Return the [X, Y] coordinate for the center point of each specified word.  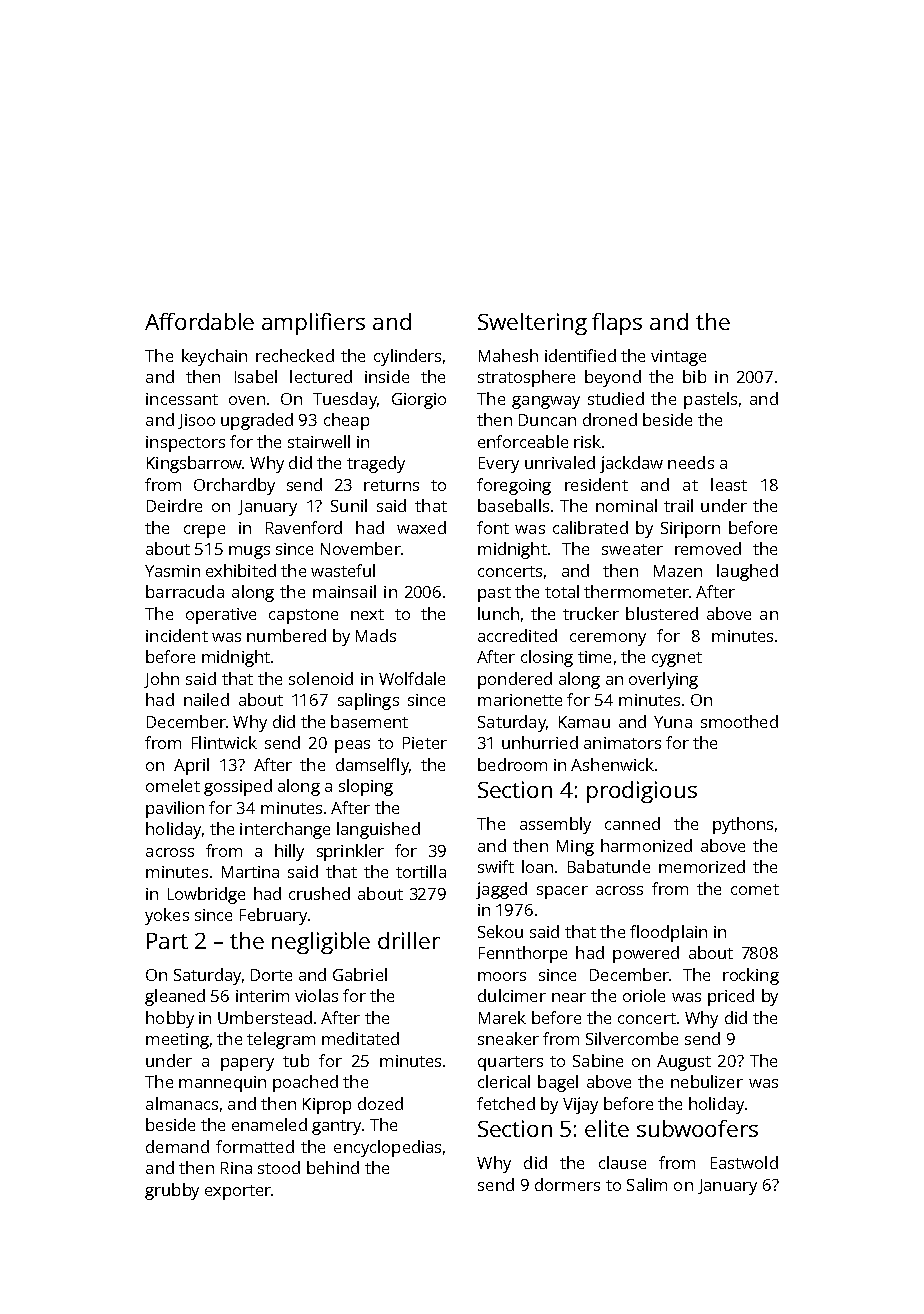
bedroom [512, 764]
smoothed [739, 721]
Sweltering [532, 324]
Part [167, 941]
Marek [502, 1017]
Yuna [673, 722]
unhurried [540, 742]
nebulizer [707, 1081]
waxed [421, 527]
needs [691, 462]
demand [177, 1146]
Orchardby [234, 486]
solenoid [321, 678]
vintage [678, 358]
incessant [182, 399]
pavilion [175, 809]
